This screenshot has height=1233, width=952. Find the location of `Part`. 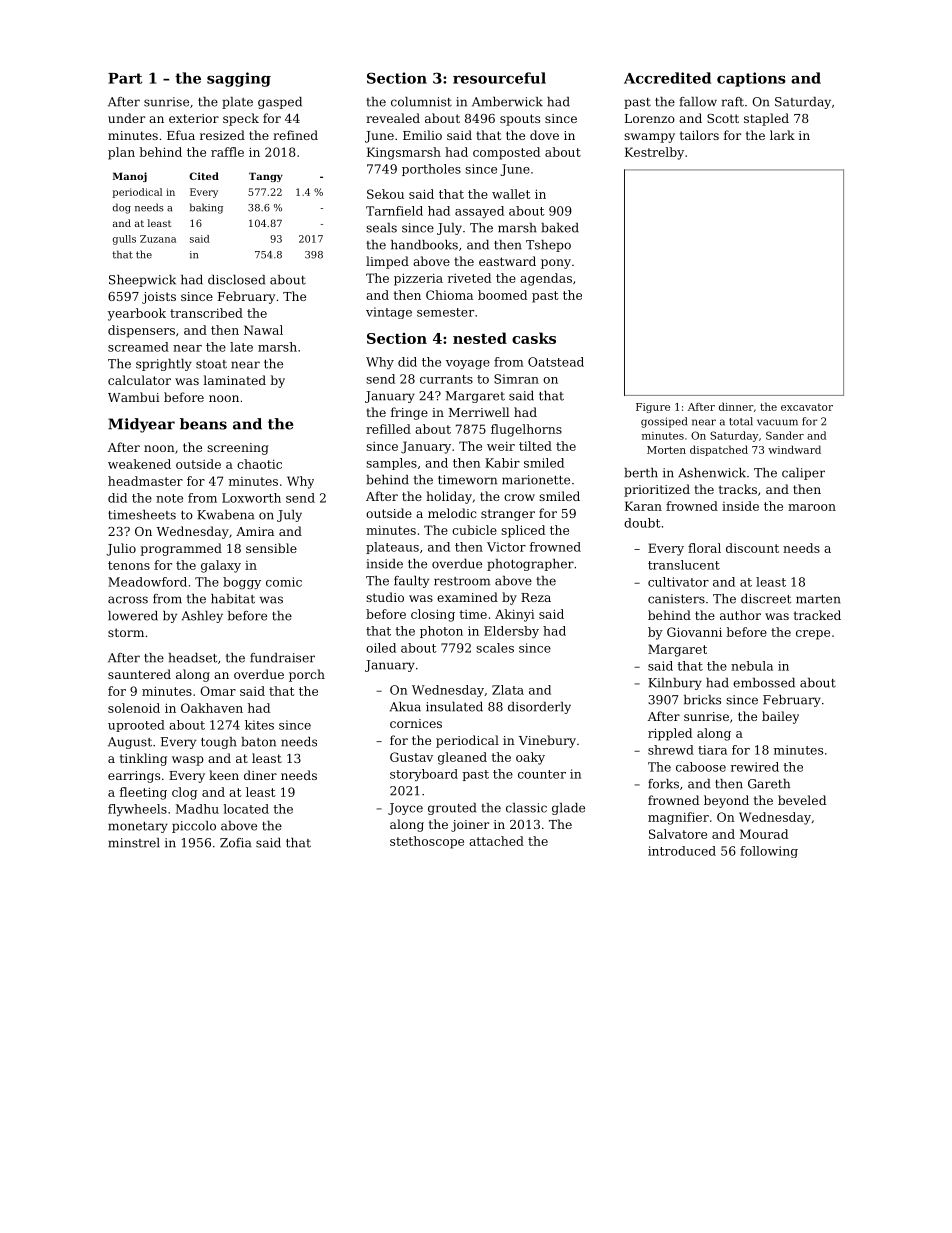

Part is located at coordinates (125, 78).
